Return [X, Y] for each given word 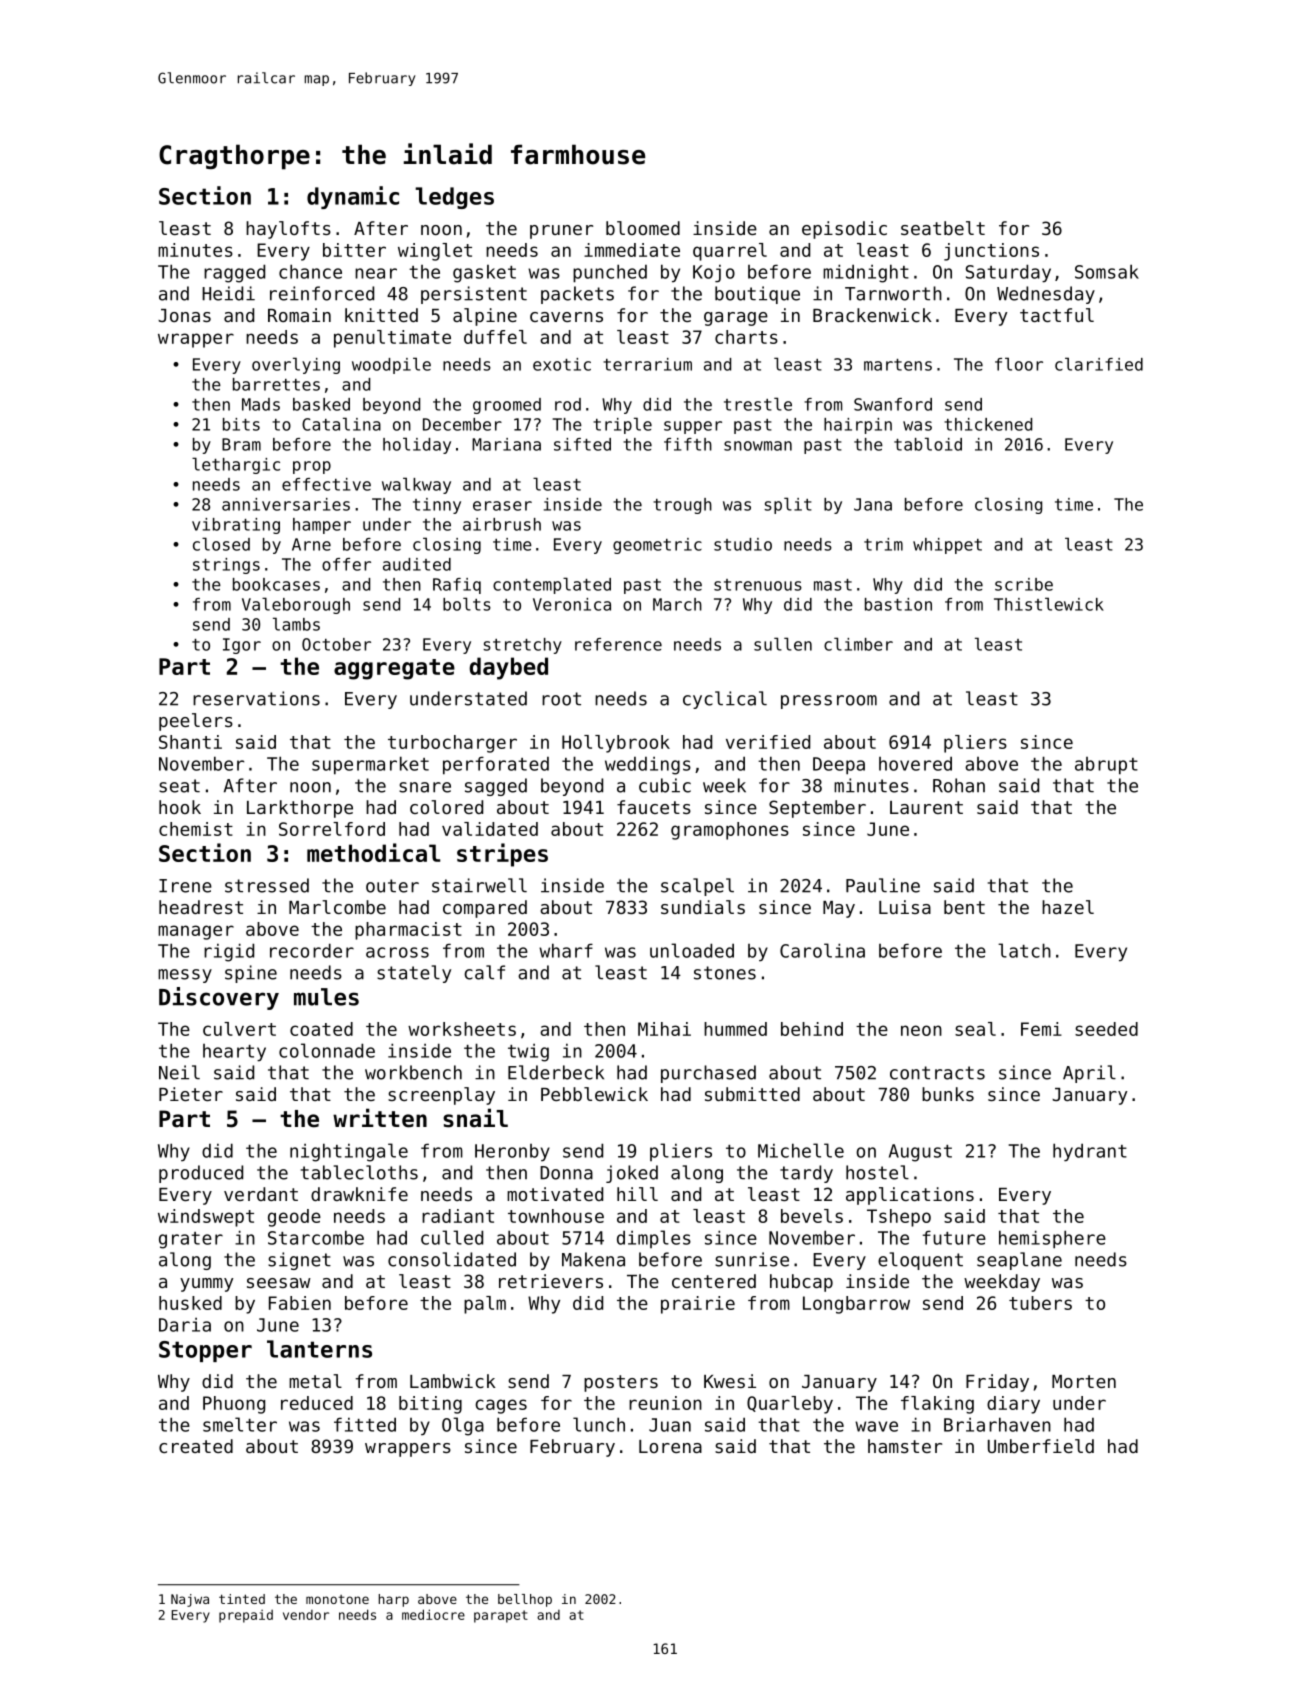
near [376, 273]
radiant [458, 1216]
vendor [306, 1615]
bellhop [525, 1600]
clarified [1099, 364]
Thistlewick [1049, 604]
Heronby [512, 1152]
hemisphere [1052, 1239]
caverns [566, 317]
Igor [242, 646]
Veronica [572, 604]
